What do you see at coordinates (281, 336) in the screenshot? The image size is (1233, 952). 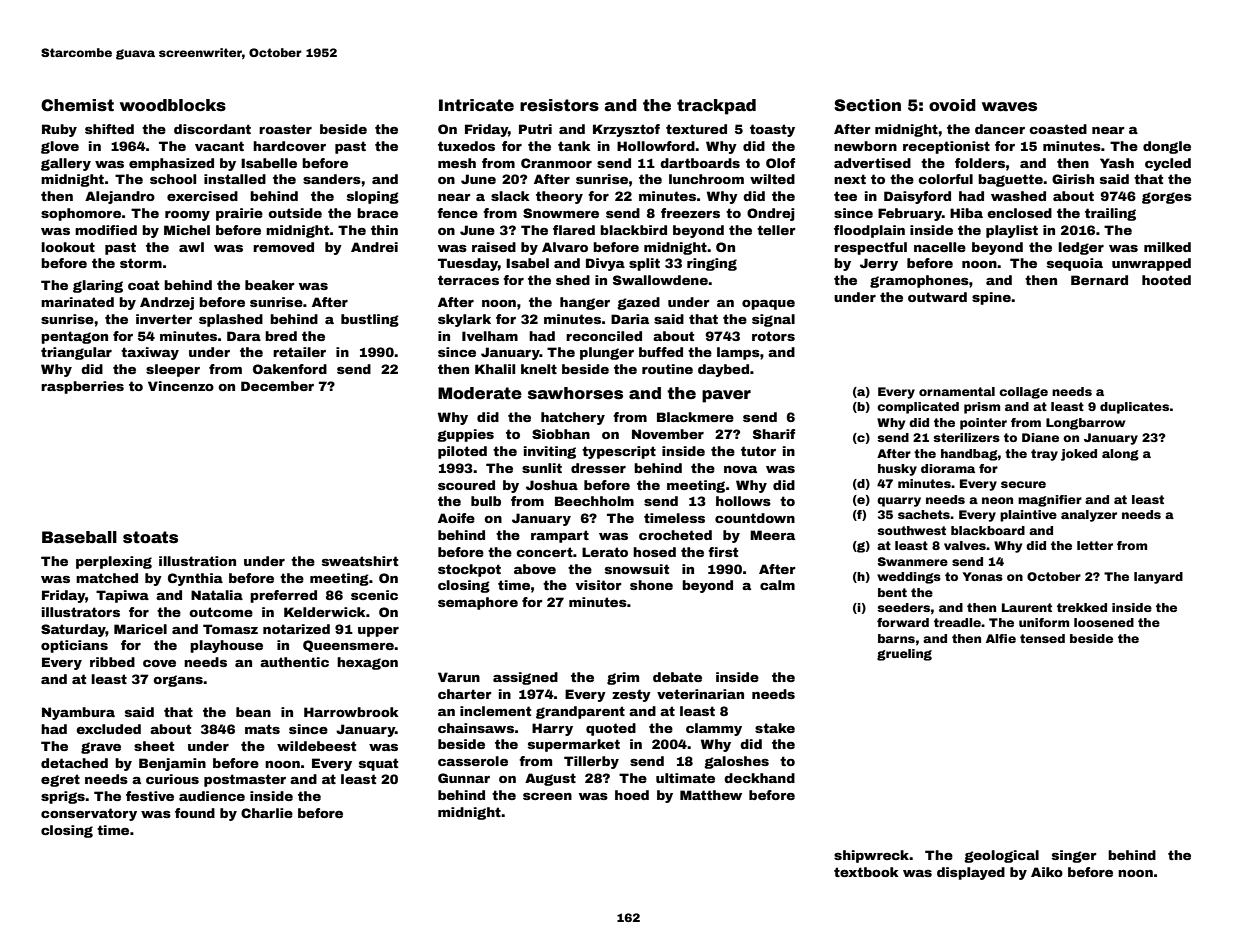 I see `bred` at bounding box center [281, 336].
